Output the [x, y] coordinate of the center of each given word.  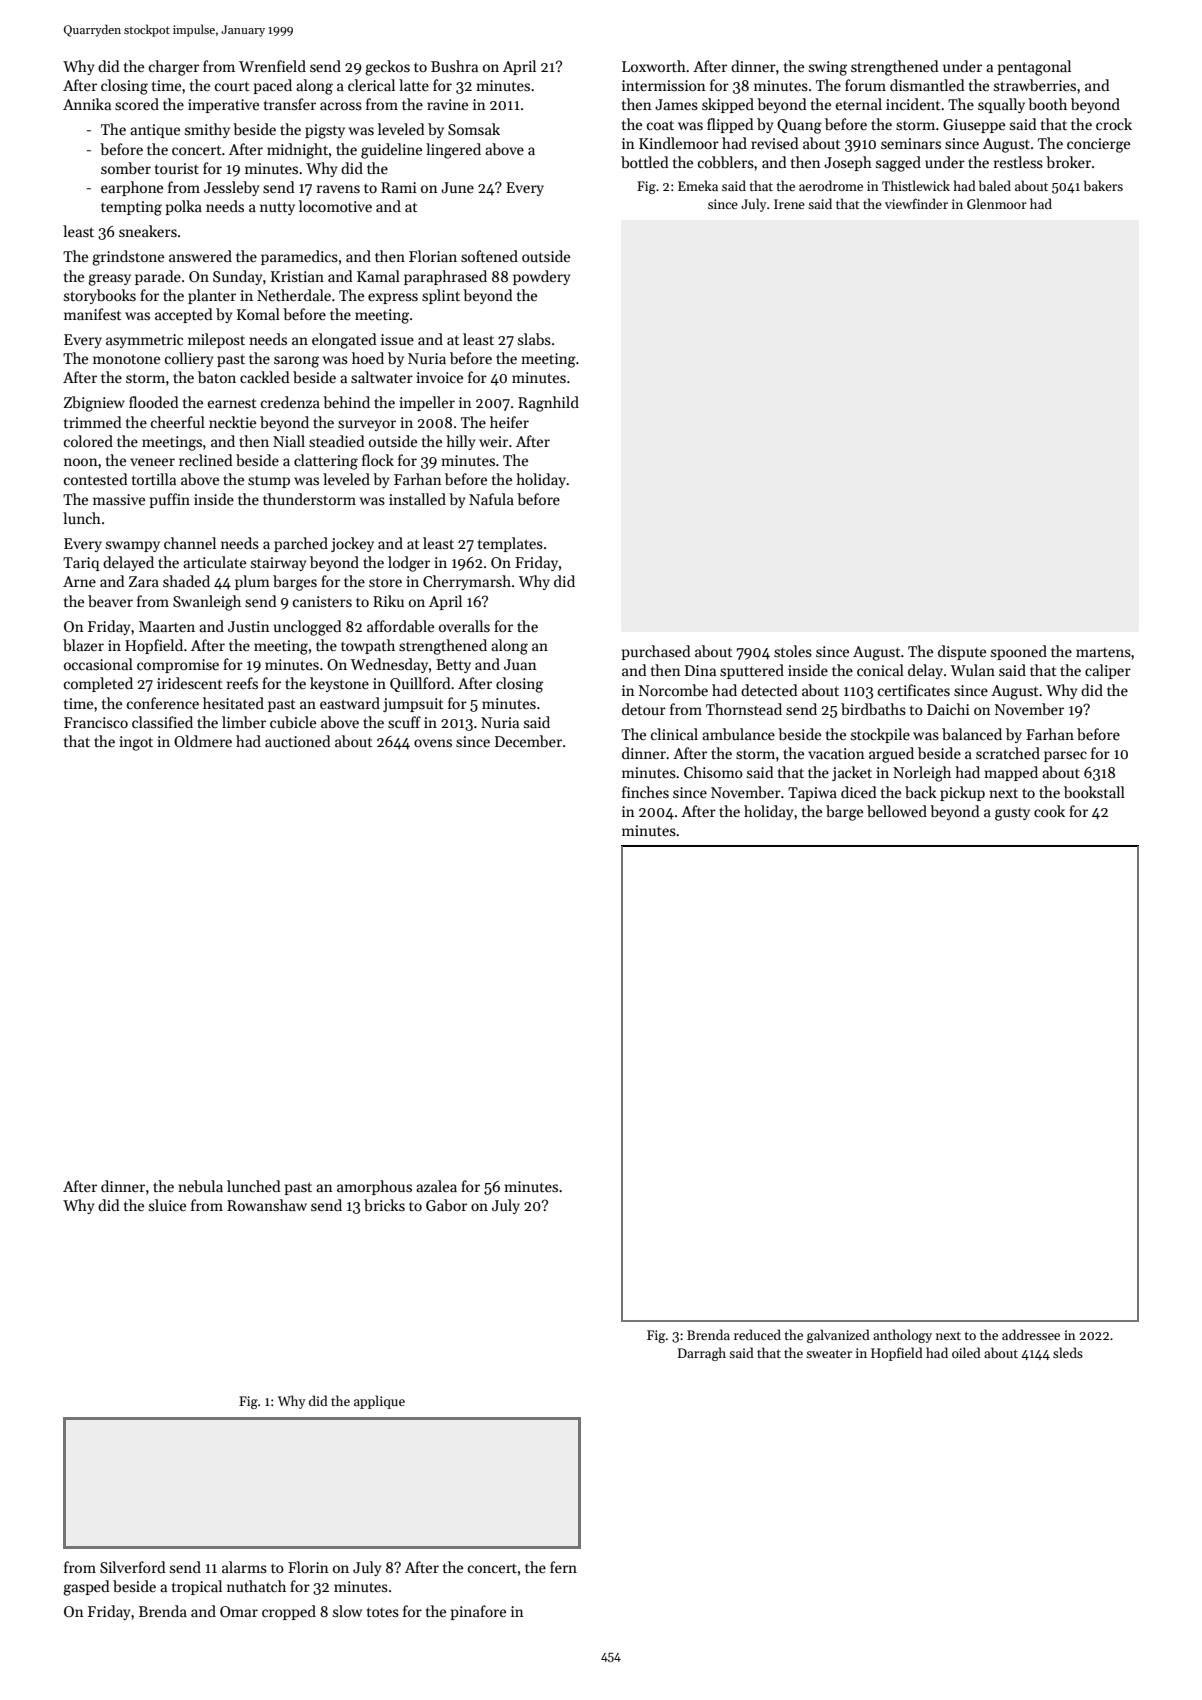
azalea [436, 1186]
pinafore [478, 1612]
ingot [136, 743]
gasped [86, 1588]
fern [563, 1567]
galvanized [838, 1336]
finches [645, 792]
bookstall [1094, 792]
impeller [427, 403]
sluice [167, 1205]
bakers [1103, 185]
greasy [109, 280]
